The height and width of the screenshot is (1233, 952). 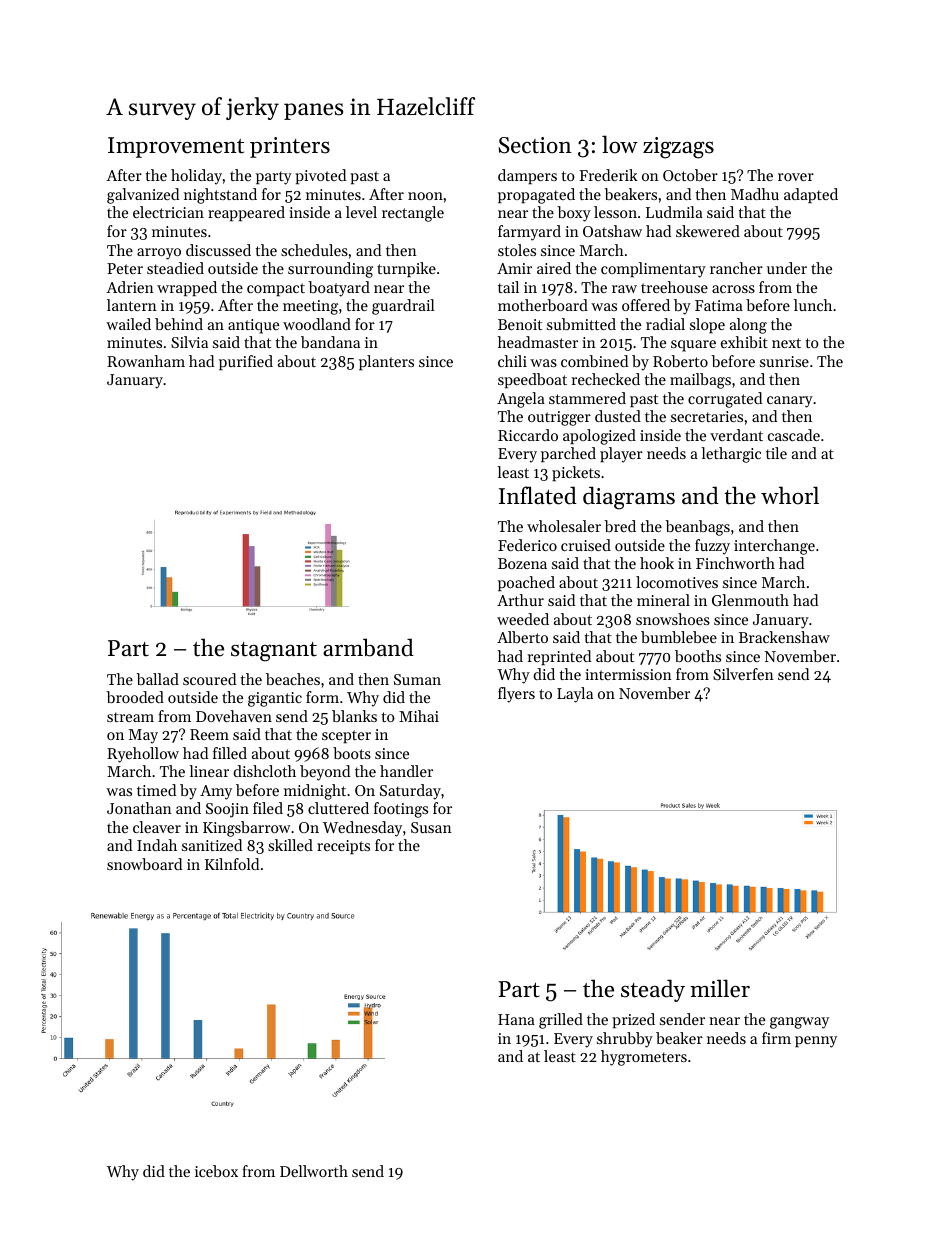 I want to click on Susan, so click(x=431, y=827).
